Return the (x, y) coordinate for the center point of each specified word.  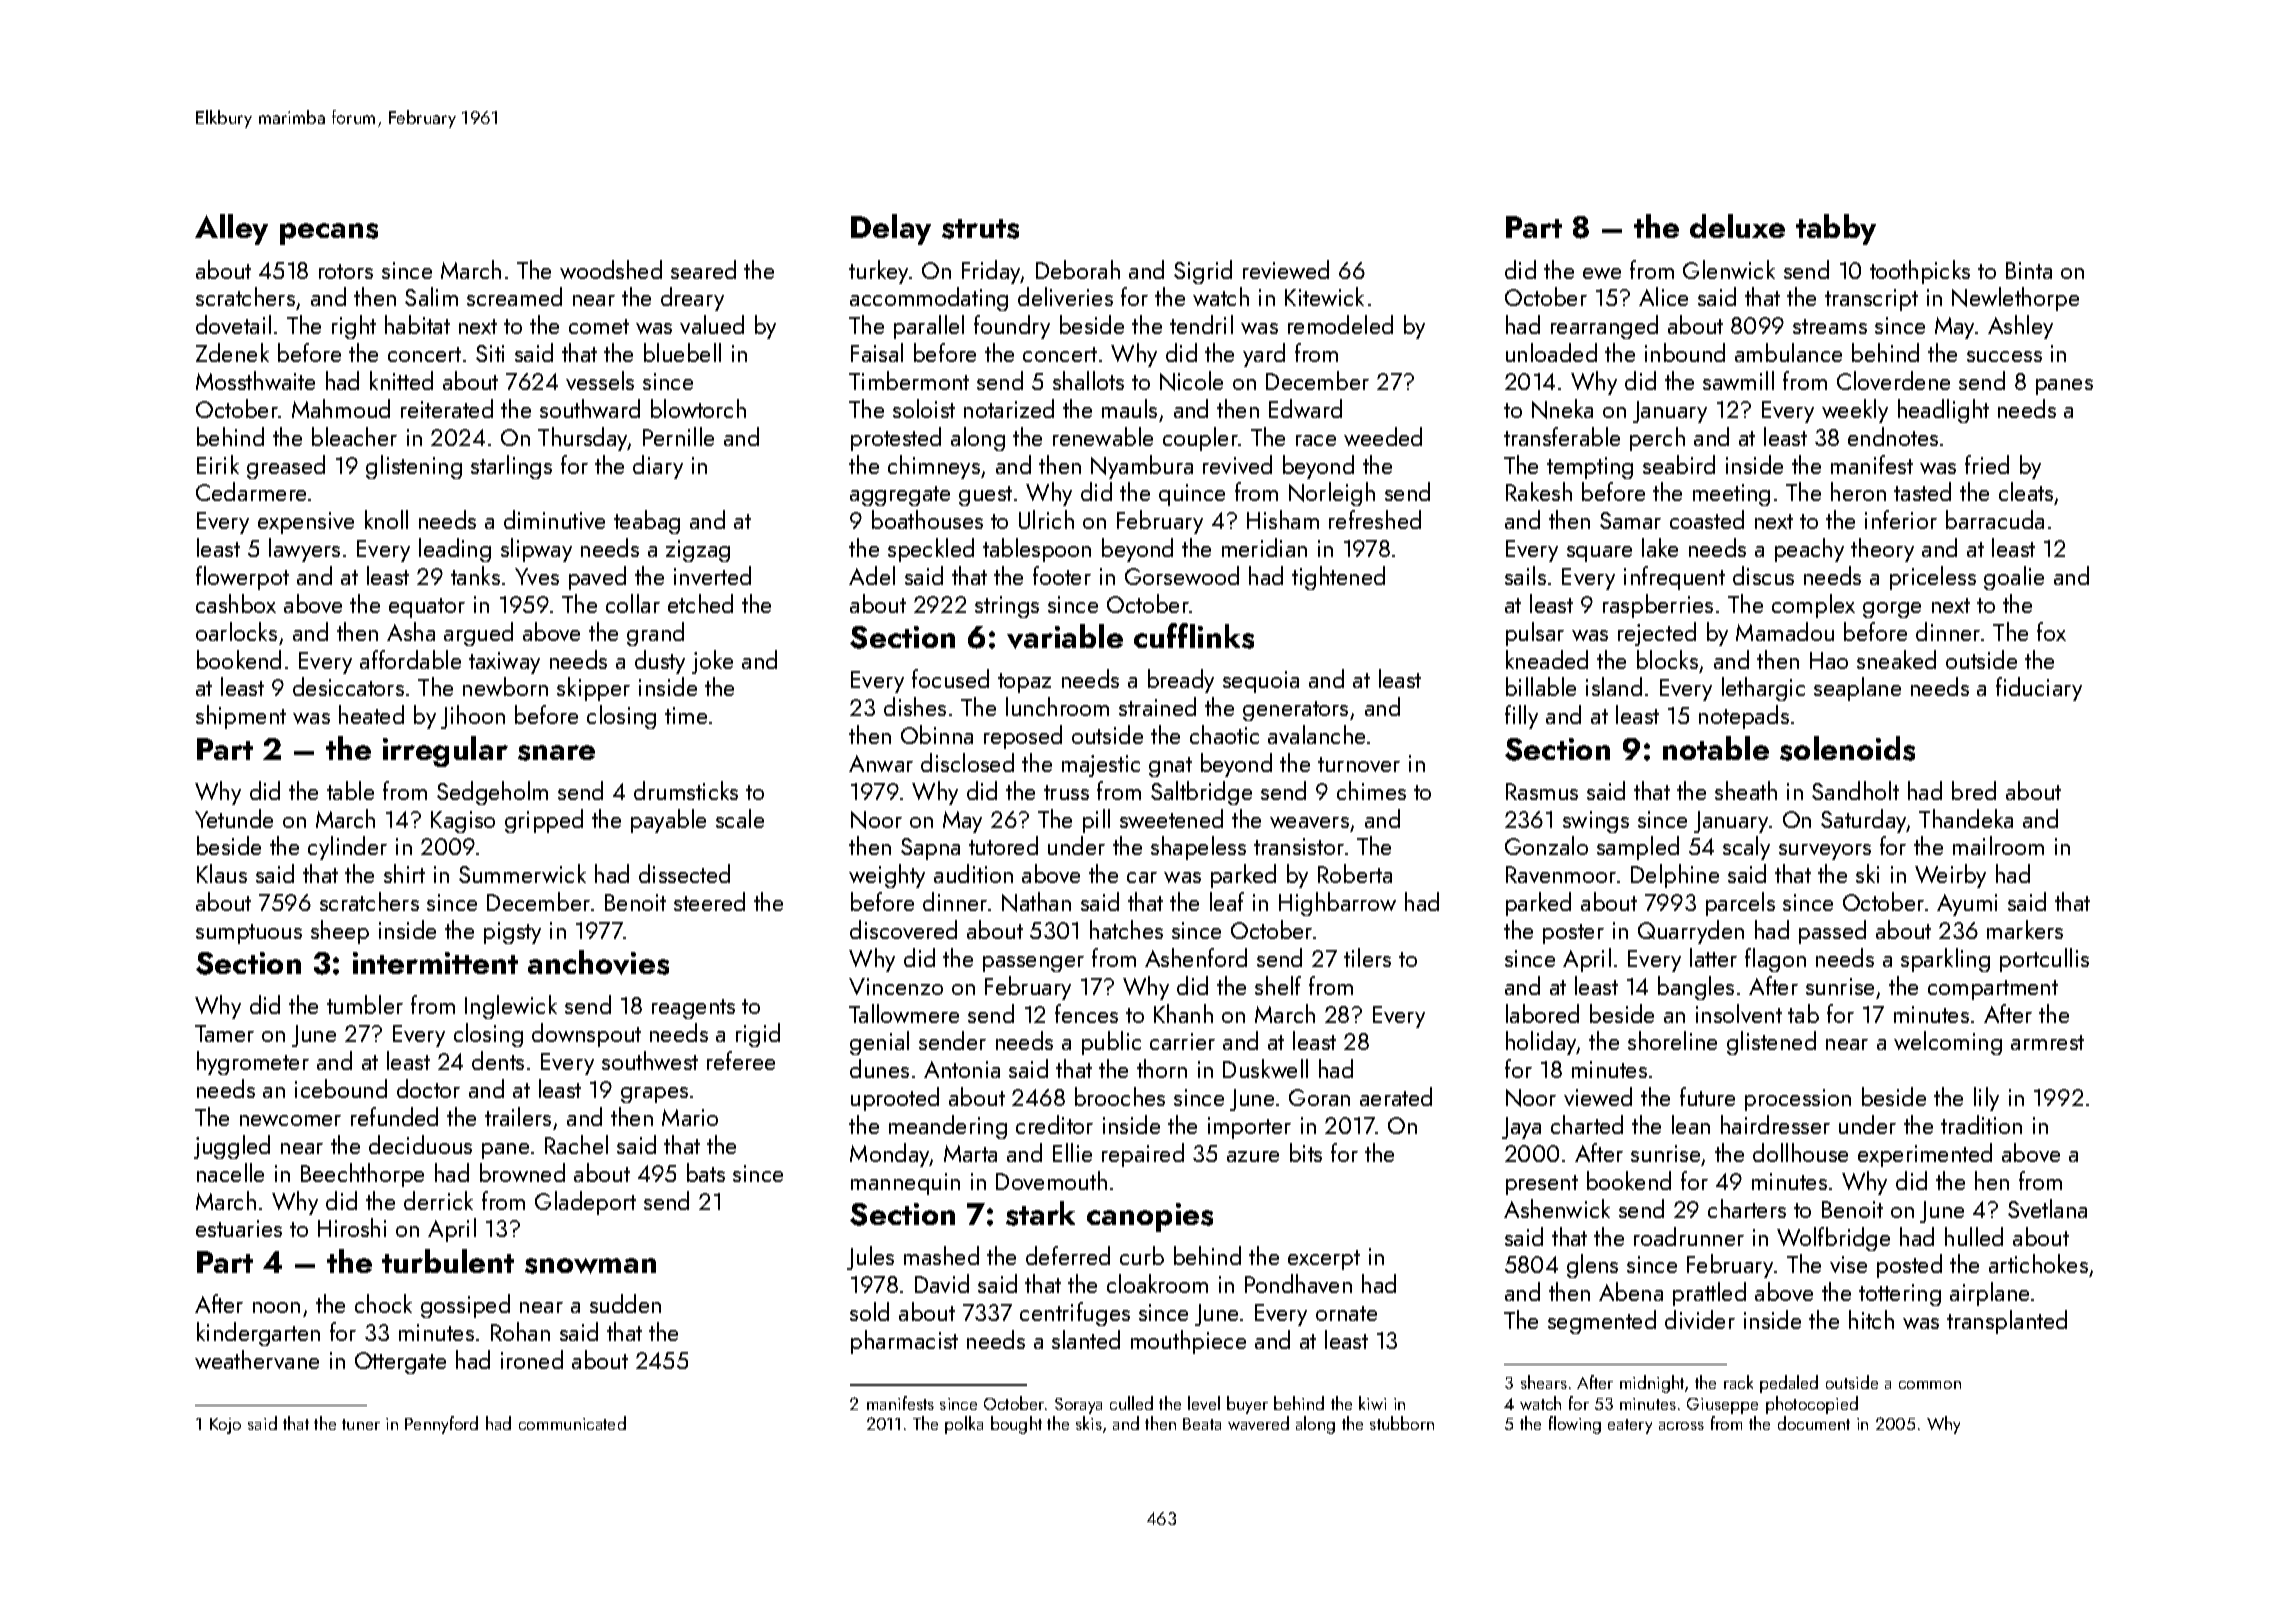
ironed (532, 1359)
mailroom (1998, 845)
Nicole (1191, 381)
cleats (2026, 491)
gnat (1170, 767)
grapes (654, 1095)
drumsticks (686, 790)
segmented (1602, 1322)
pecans (329, 234)
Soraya (1078, 1406)
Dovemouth (1051, 1180)
